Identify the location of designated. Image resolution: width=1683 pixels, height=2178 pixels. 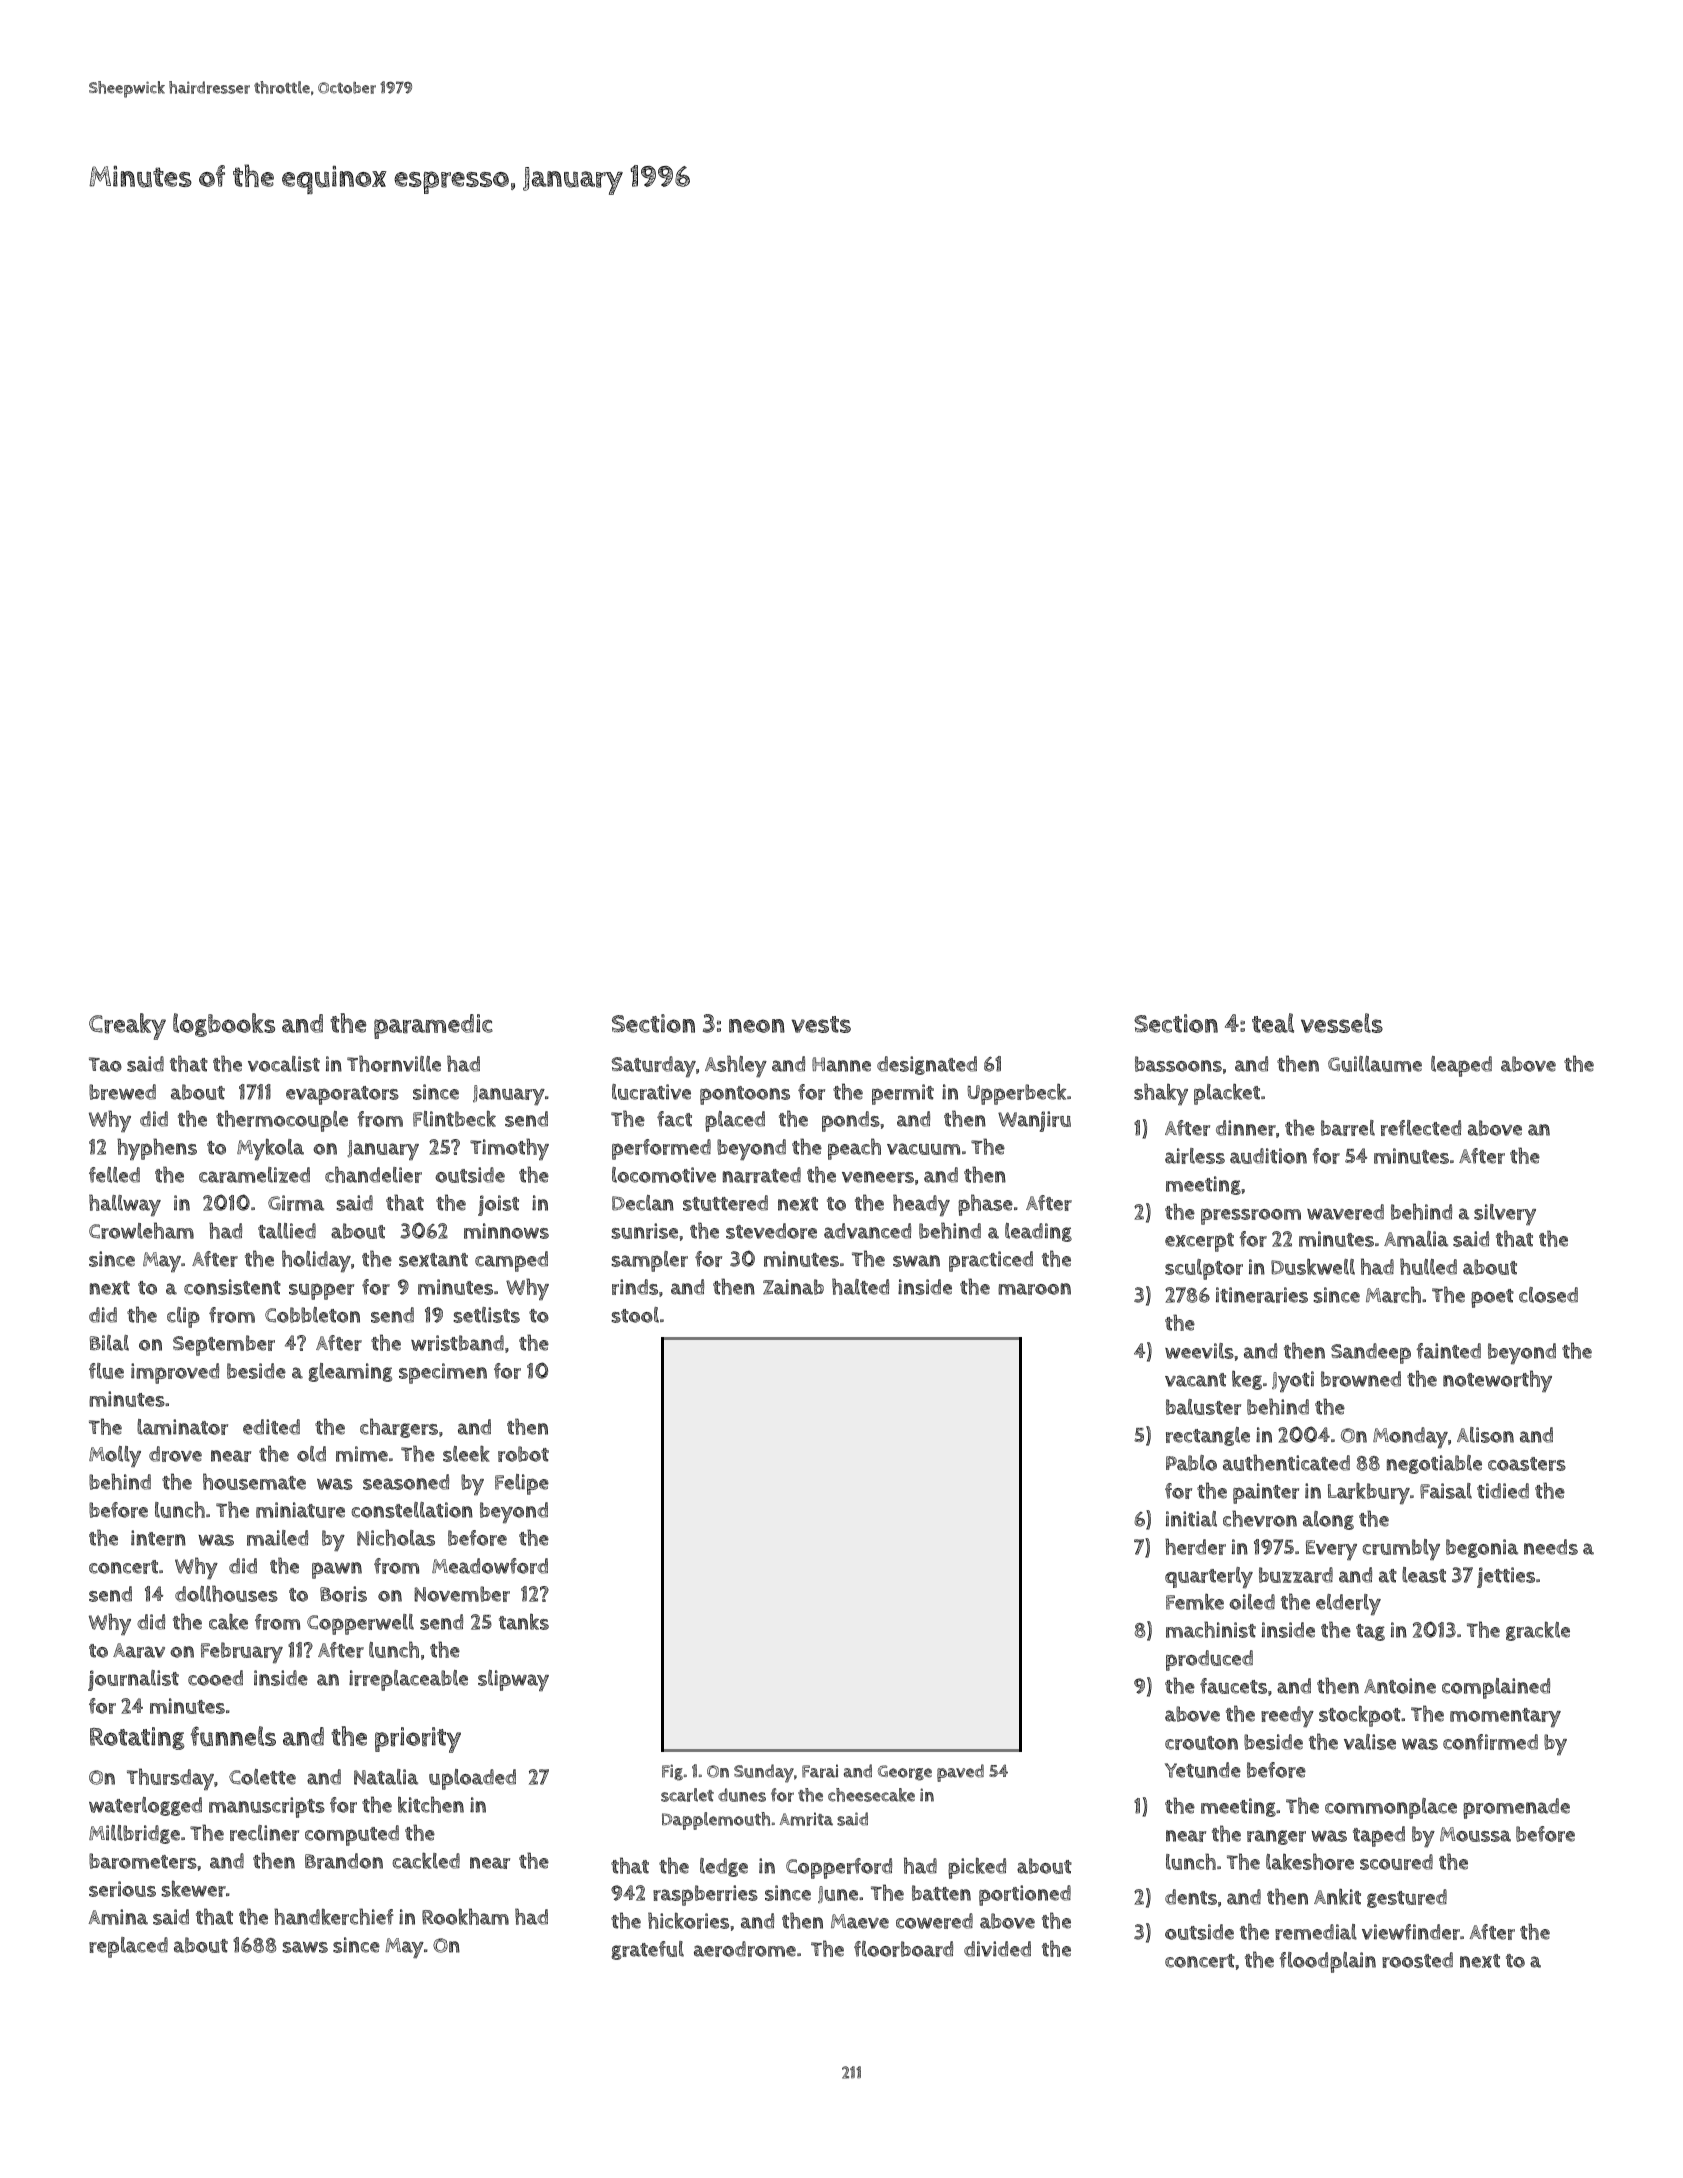
(927, 1065).
